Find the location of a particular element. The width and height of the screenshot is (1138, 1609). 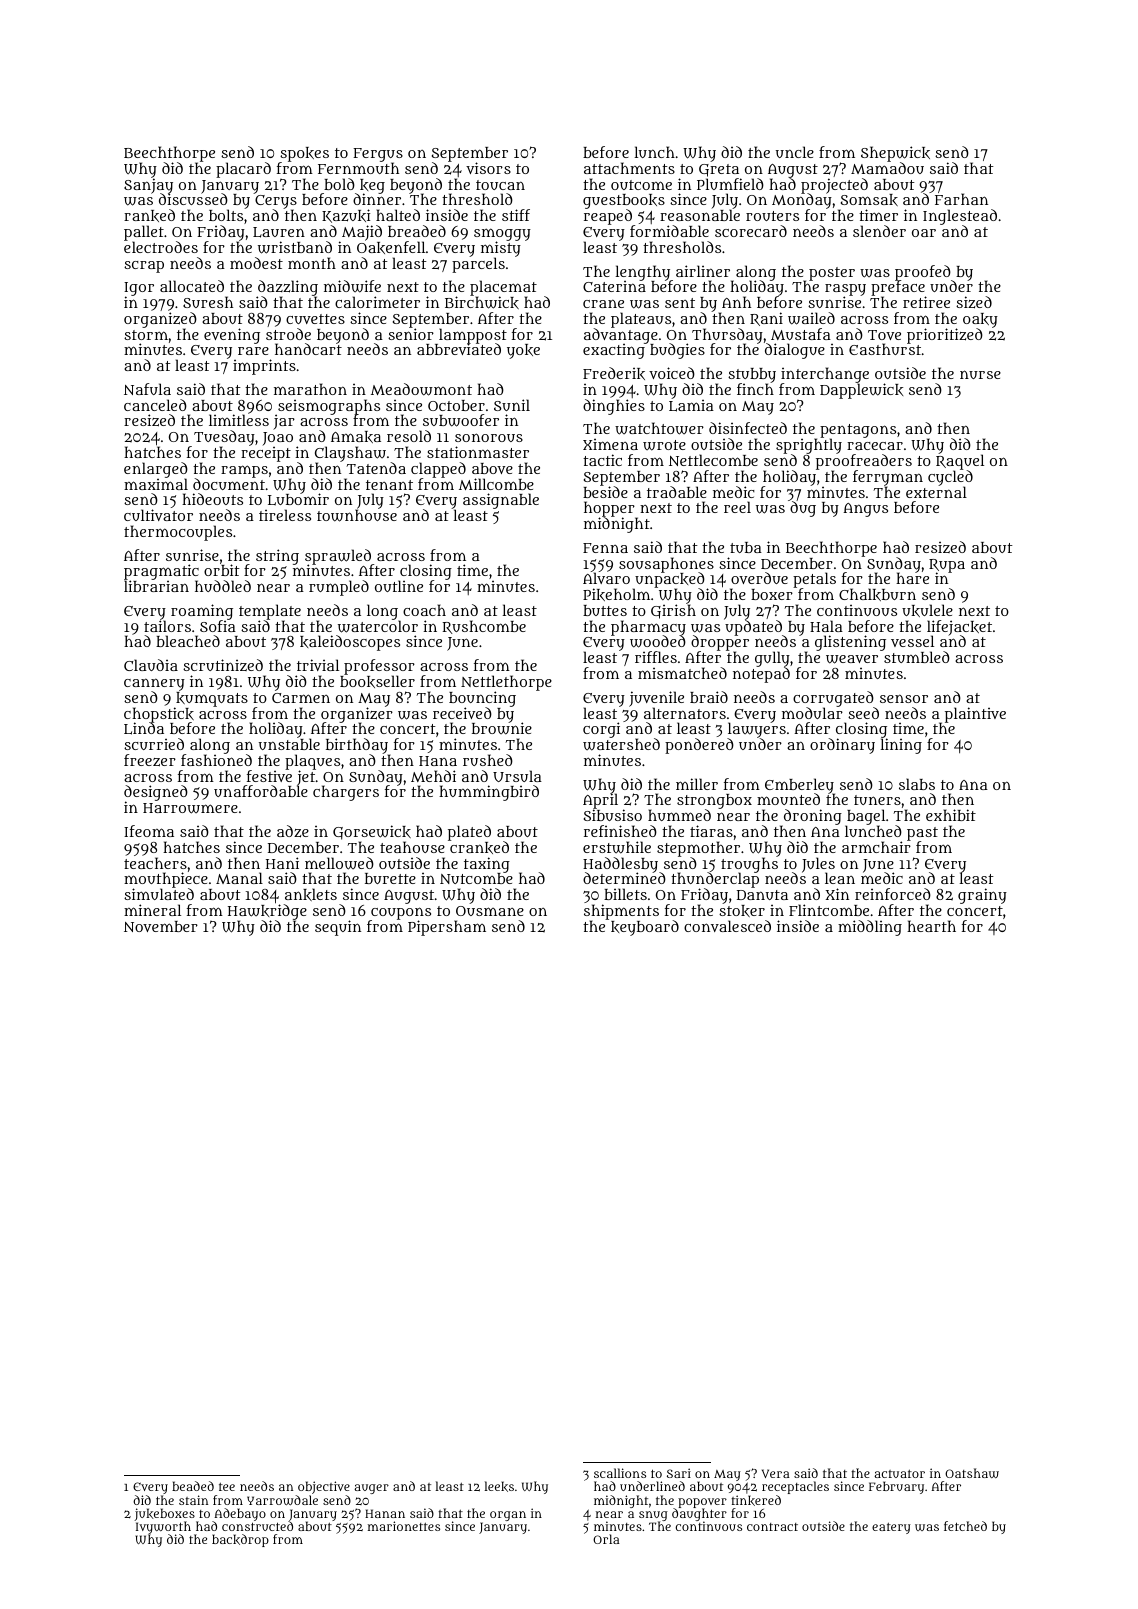

lifejacket is located at coordinates (959, 628).
